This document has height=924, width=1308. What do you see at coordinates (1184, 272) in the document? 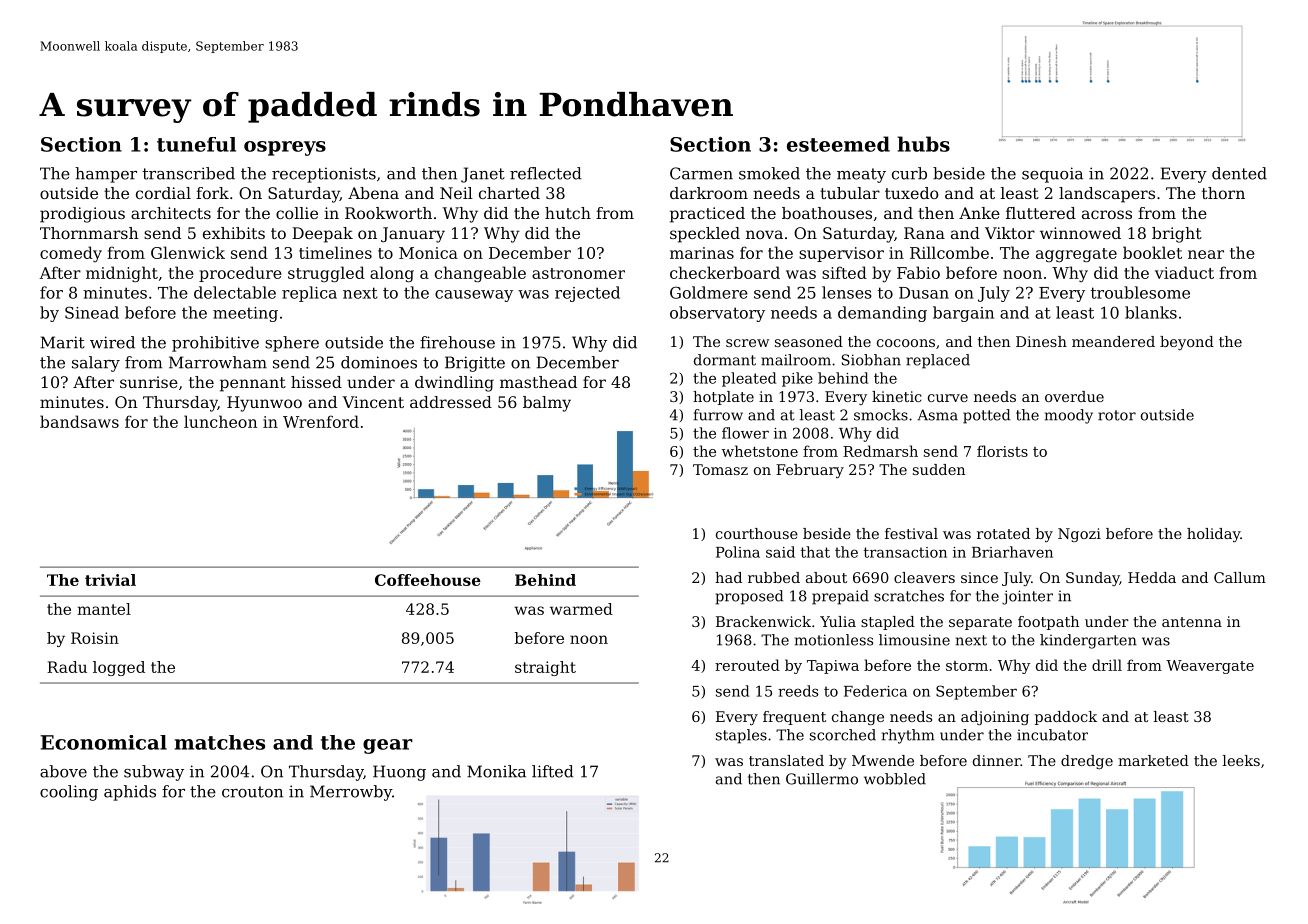
I see `viaduct` at bounding box center [1184, 272].
